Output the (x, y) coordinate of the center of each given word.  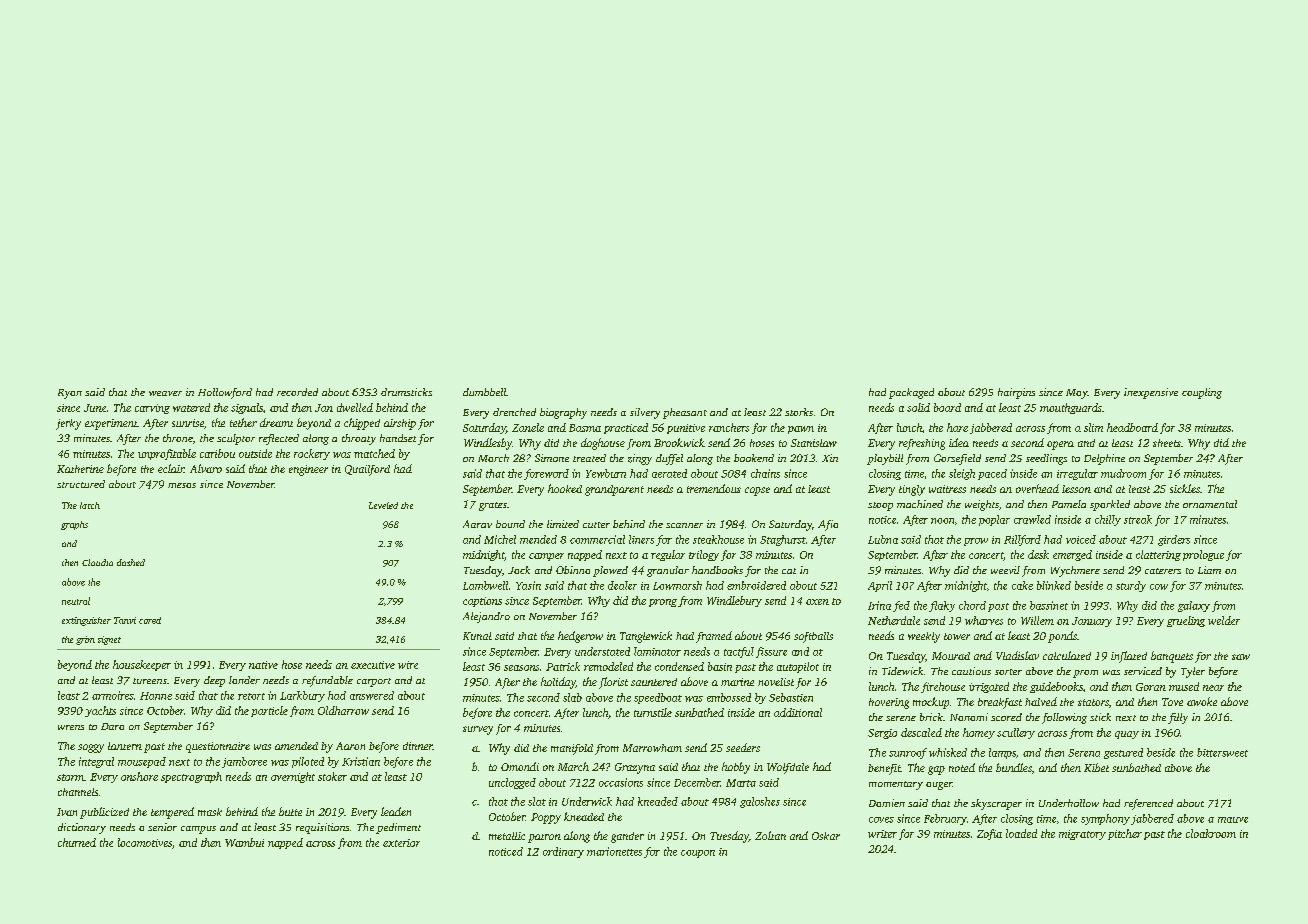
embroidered (756, 585)
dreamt (276, 422)
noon (942, 521)
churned (77, 842)
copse (757, 491)
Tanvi (125, 620)
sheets (1167, 443)
